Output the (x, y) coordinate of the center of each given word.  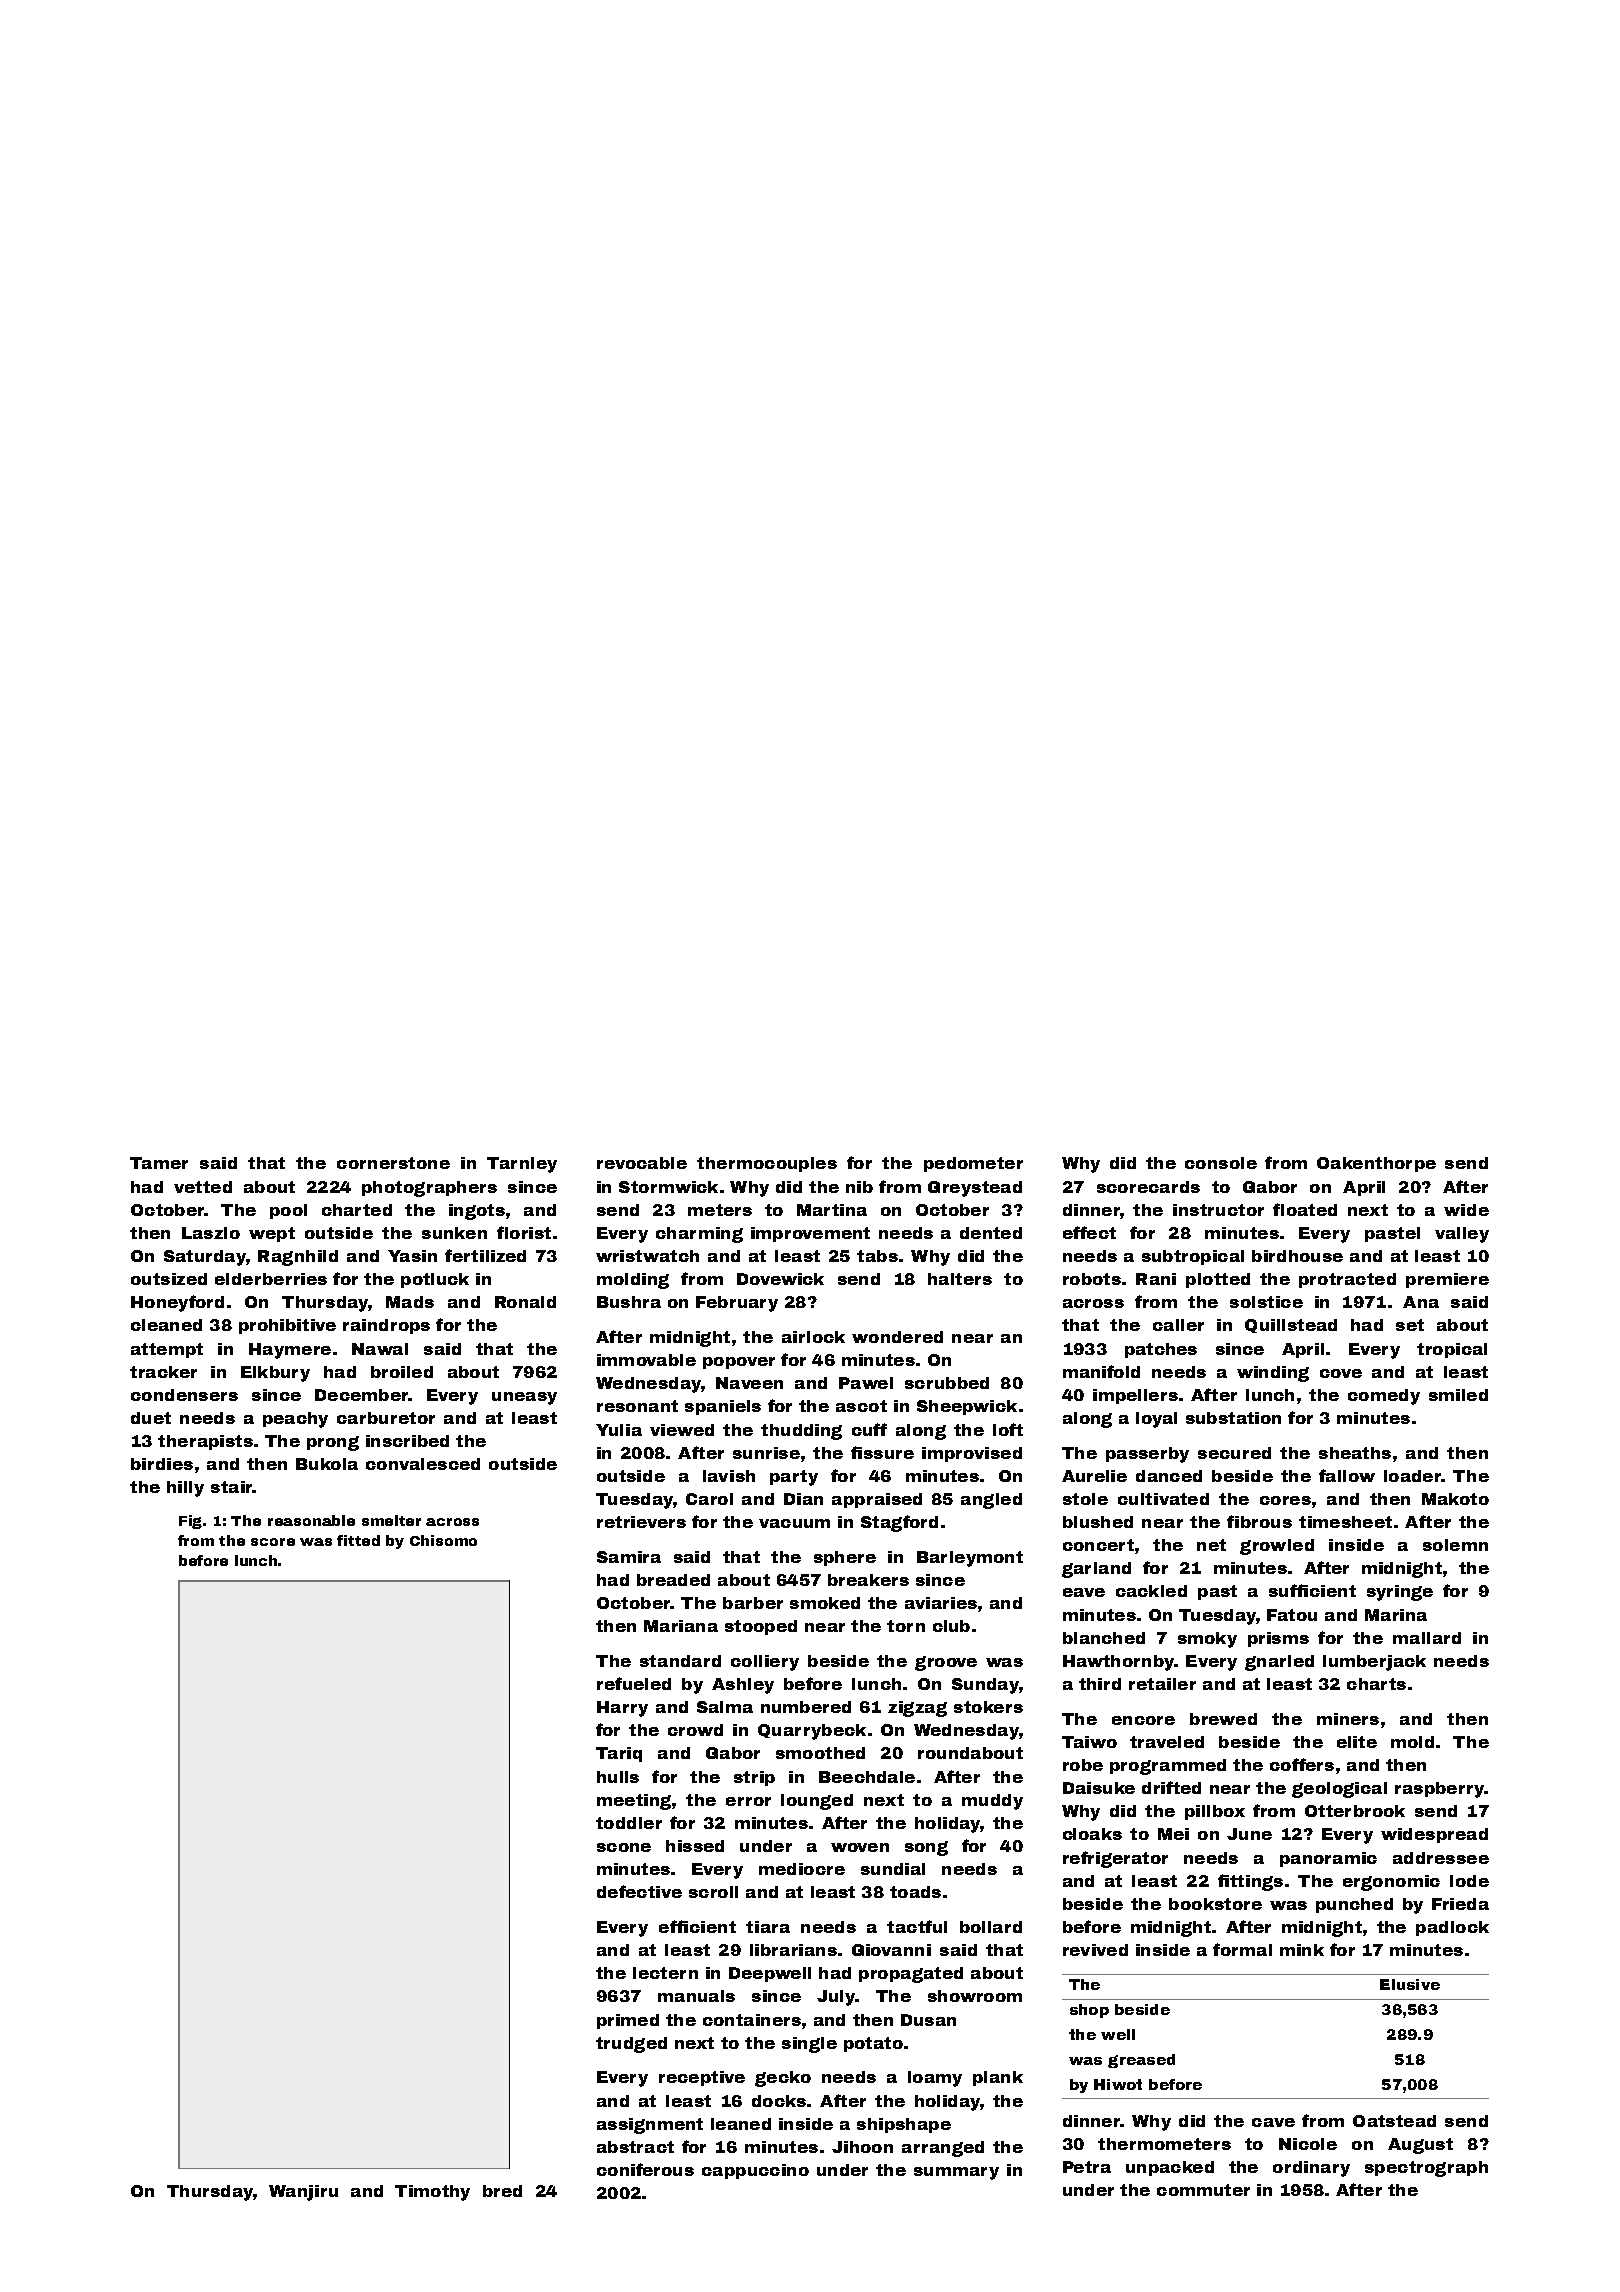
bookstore (1215, 1904)
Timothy (432, 2193)
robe (1083, 1765)
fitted (358, 1540)
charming (699, 1235)
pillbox (1215, 1812)
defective (639, 1891)
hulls (618, 1777)
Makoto (1455, 1499)
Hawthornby (1119, 1663)
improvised (972, 1454)
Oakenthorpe (1376, 1164)
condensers (184, 1395)
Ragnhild (298, 1258)
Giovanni (891, 1950)
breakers (868, 1580)
